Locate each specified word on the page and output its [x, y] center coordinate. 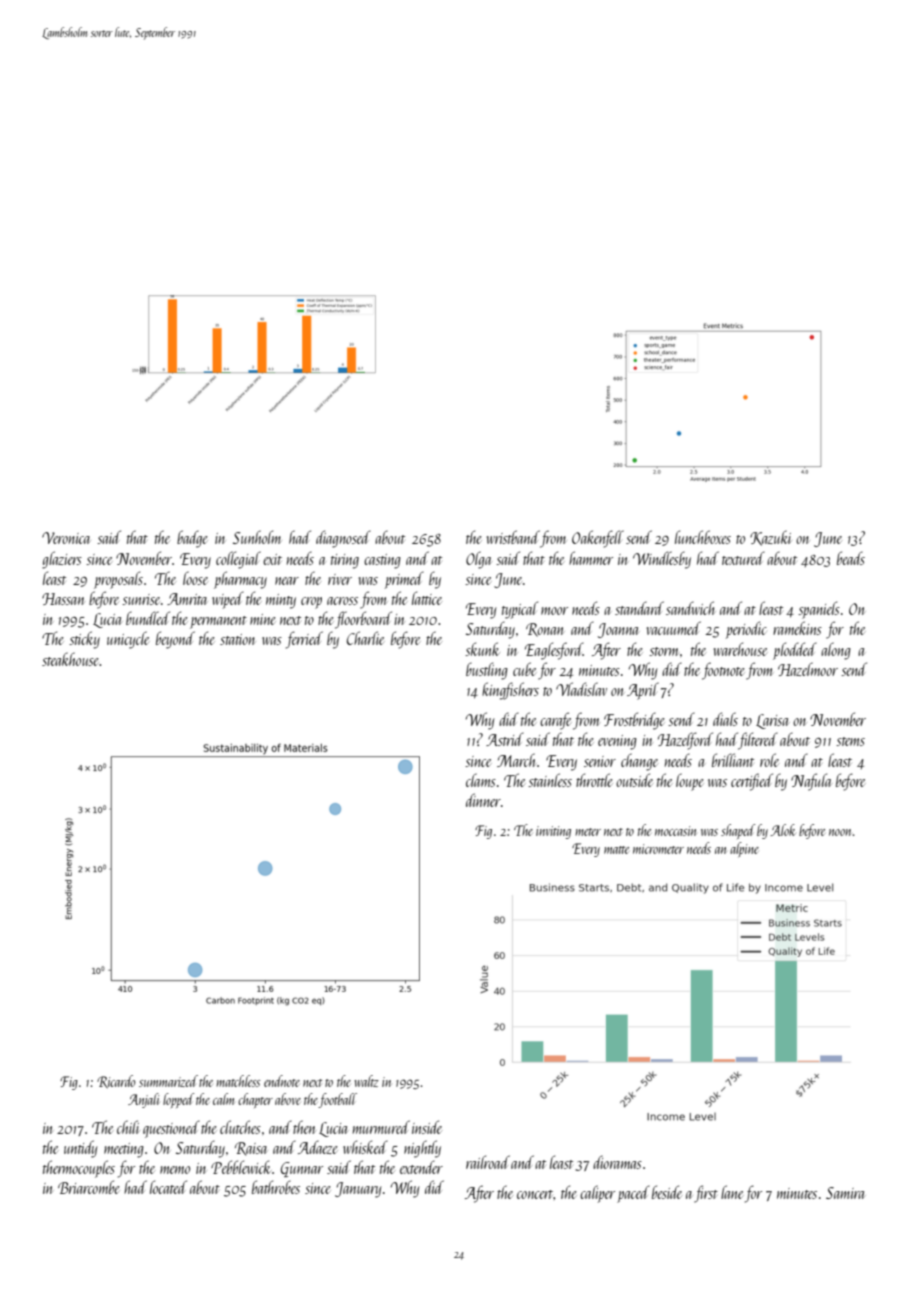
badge [192, 539]
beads [851, 558]
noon [840, 832]
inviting [553, 832]
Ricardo [116, 1082]
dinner [483, 800]
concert [535, 1194]
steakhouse [71, 659]
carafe [555, 721]
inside [427, 1127]
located [168, 1187]
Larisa [772, 721]
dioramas [617, 1162]
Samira [845, 1193]
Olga [479, 560]
